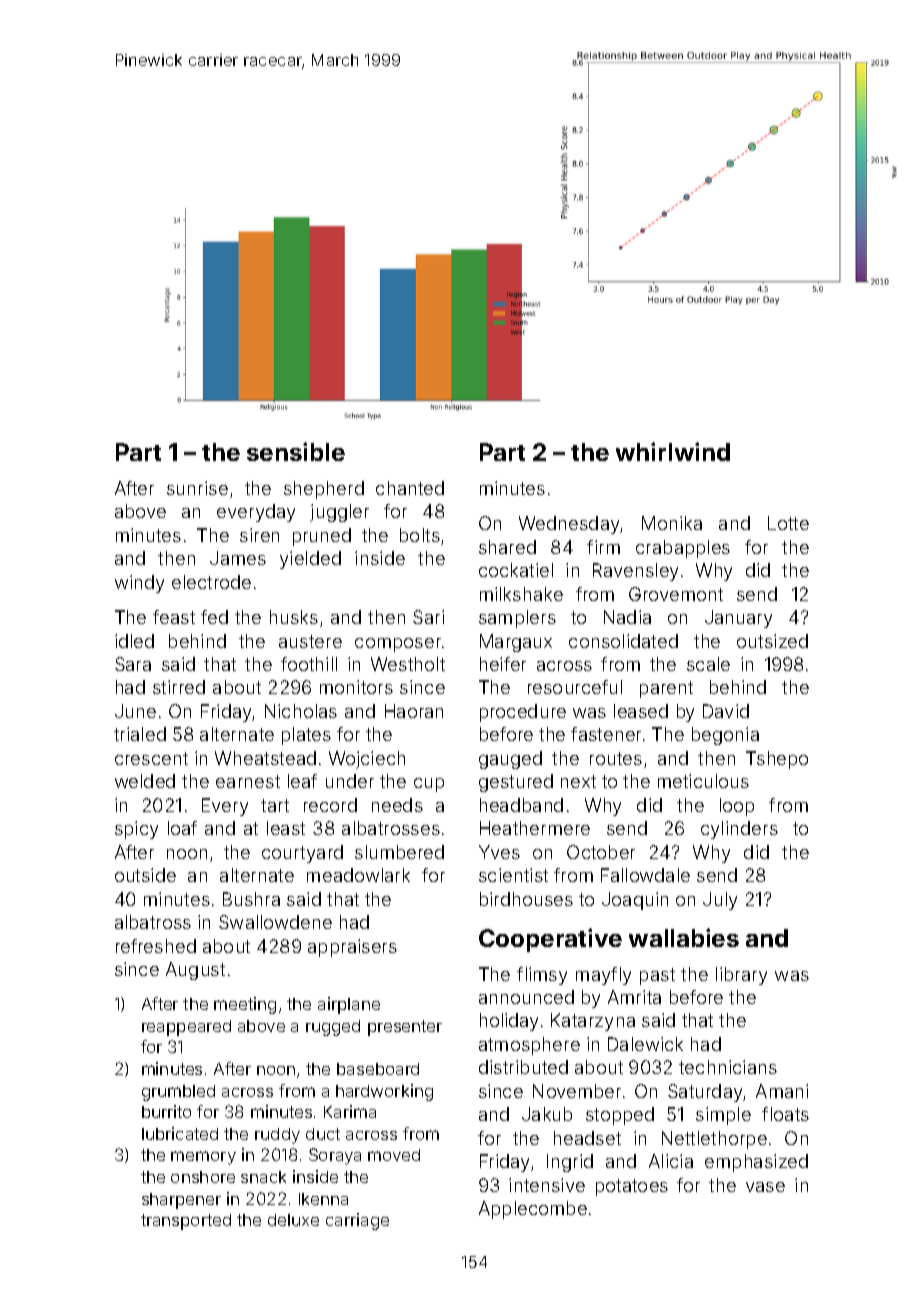  Describe the element at coordinates (726, 711) in the page. I see `David` at that location.
